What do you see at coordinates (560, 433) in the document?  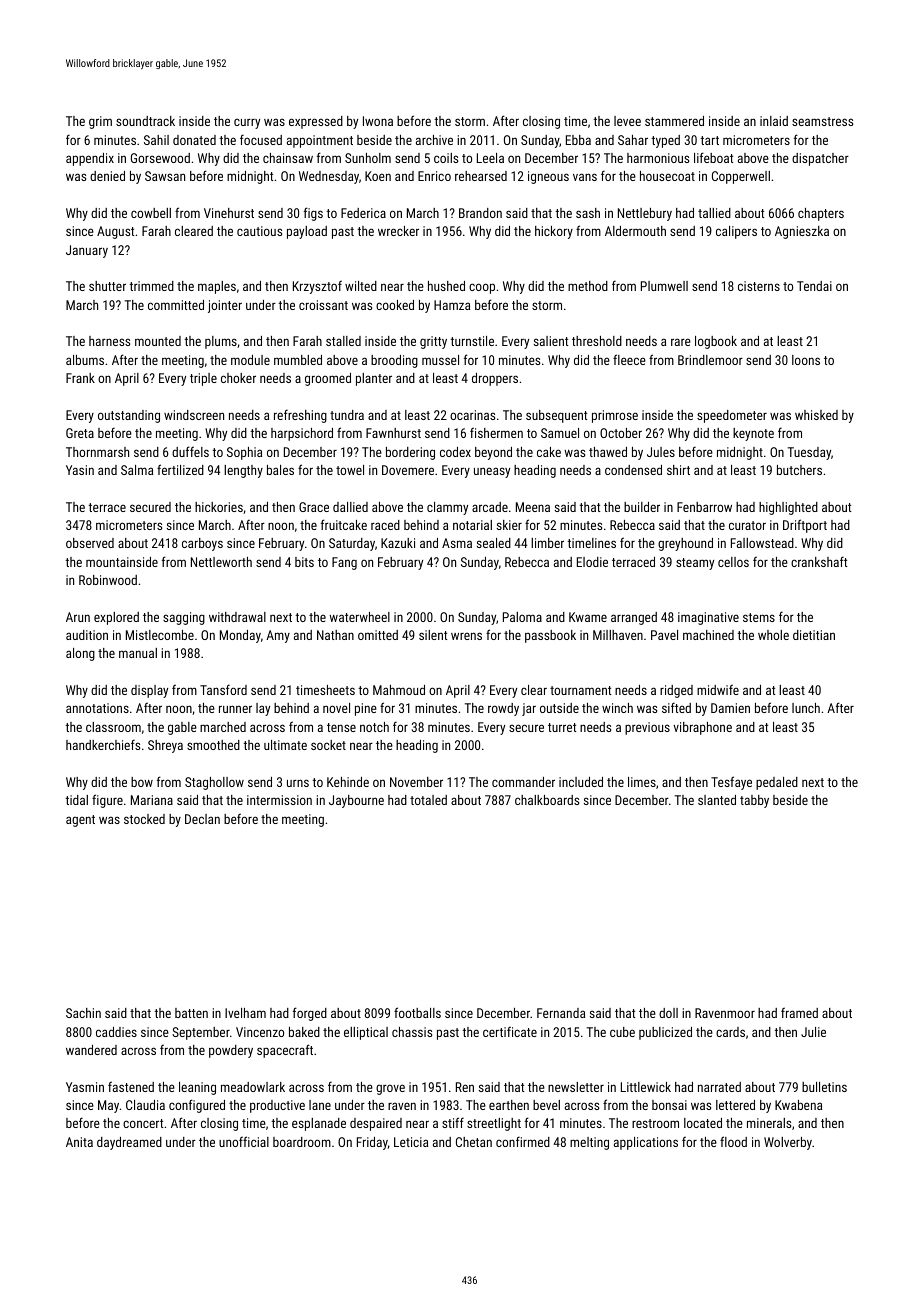 I see `Samuel` at bounding box center [560, 433].
